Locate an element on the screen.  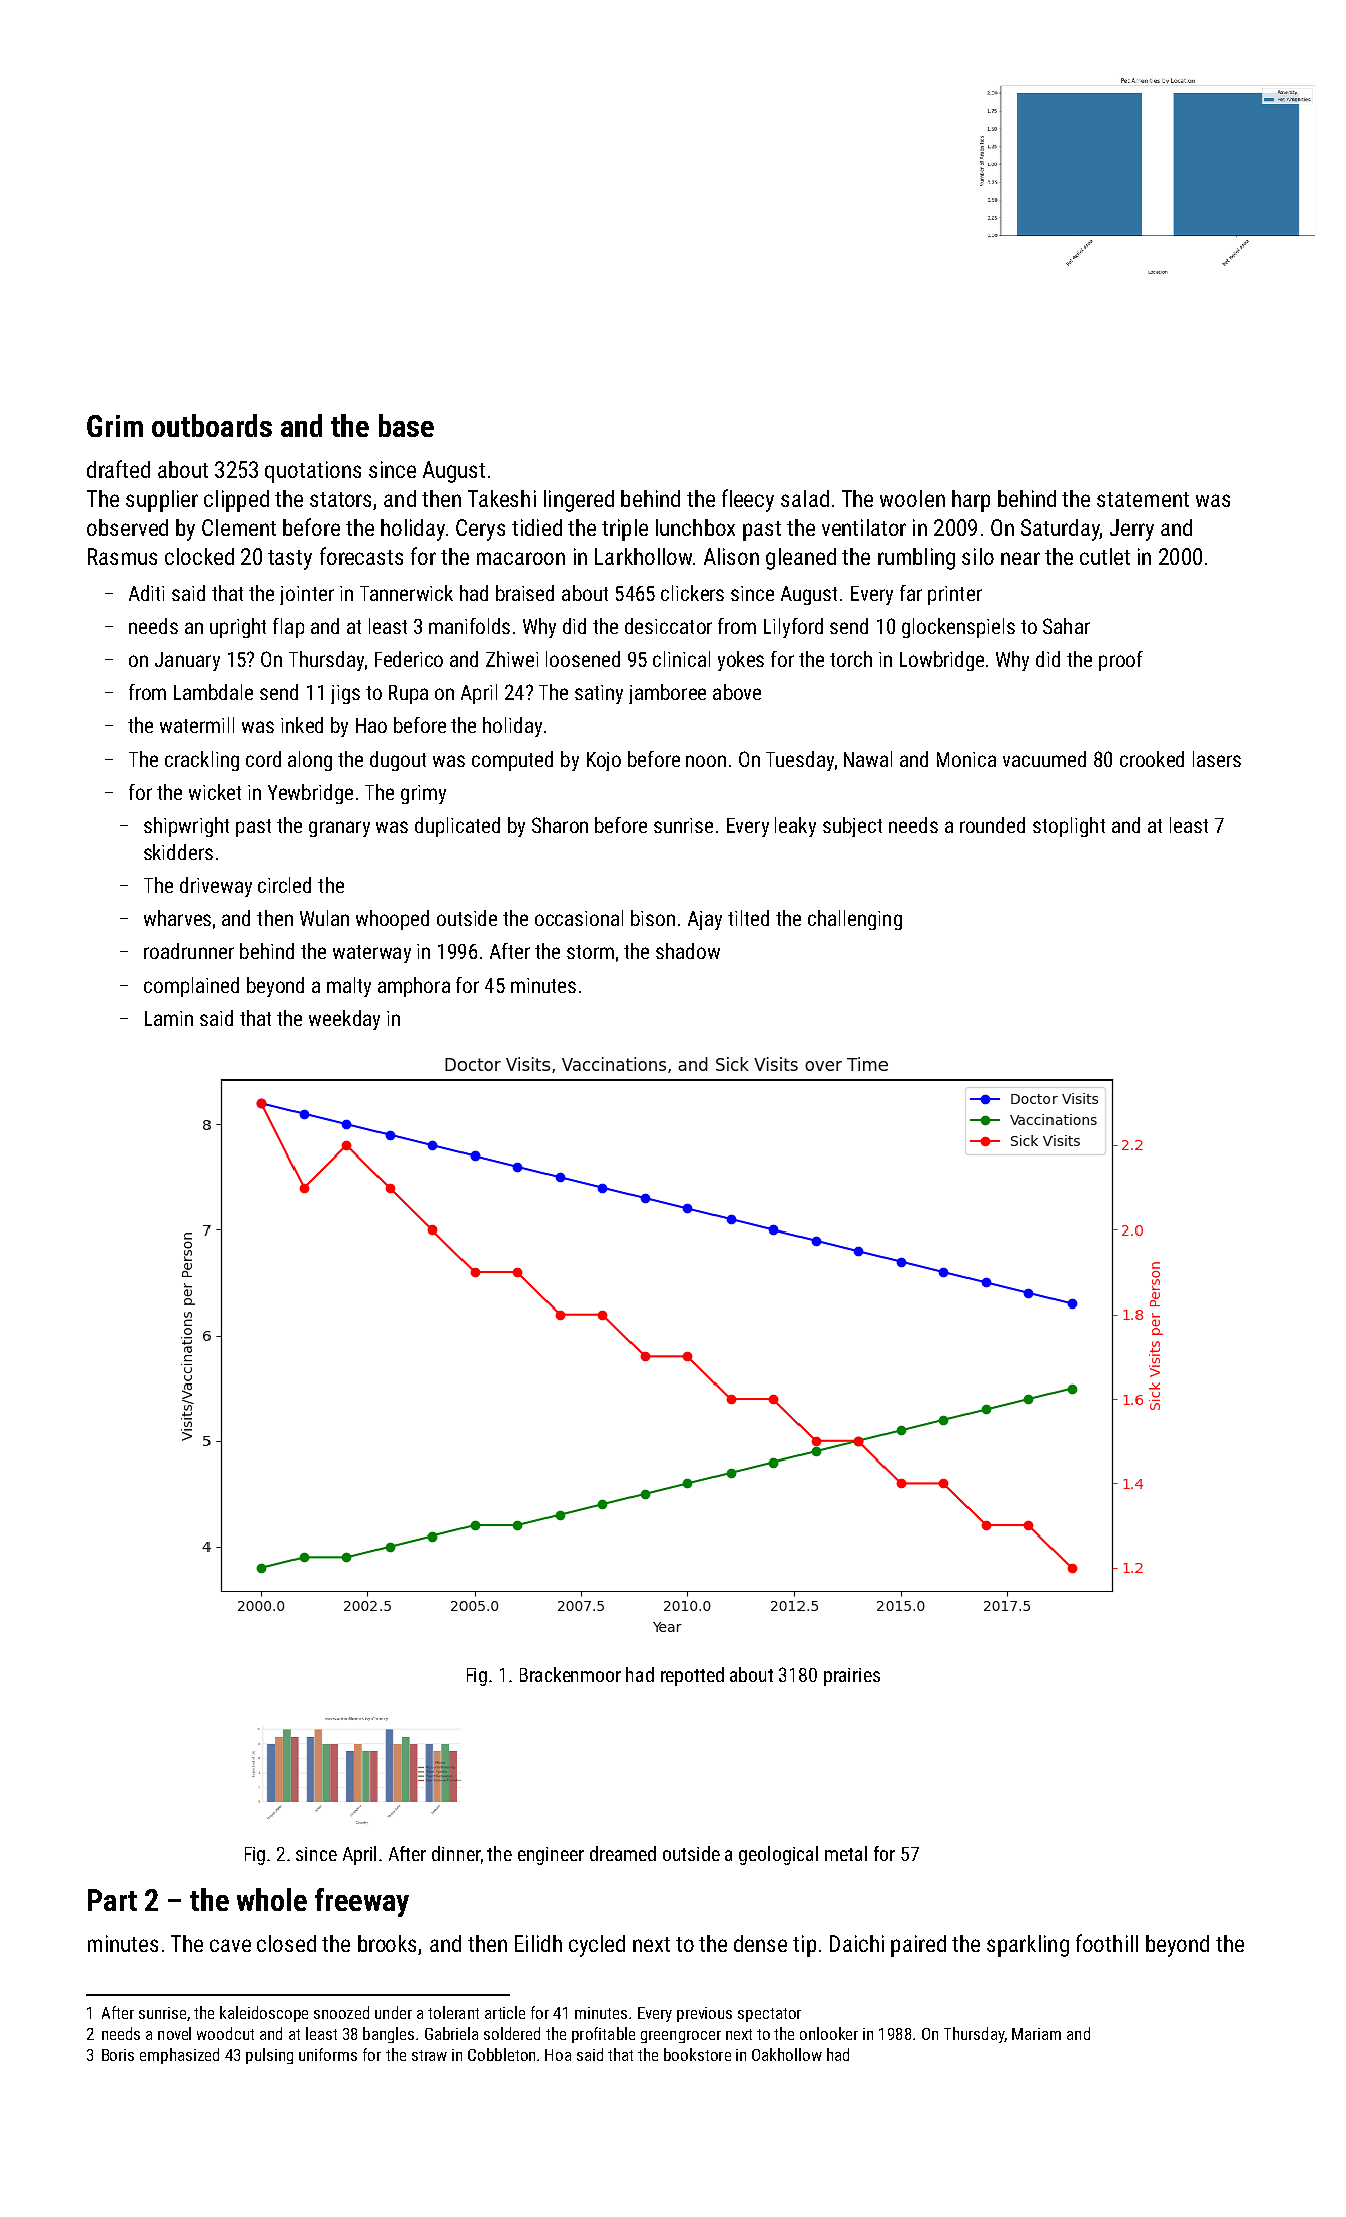
storm is located at coordinates (590, 952).
